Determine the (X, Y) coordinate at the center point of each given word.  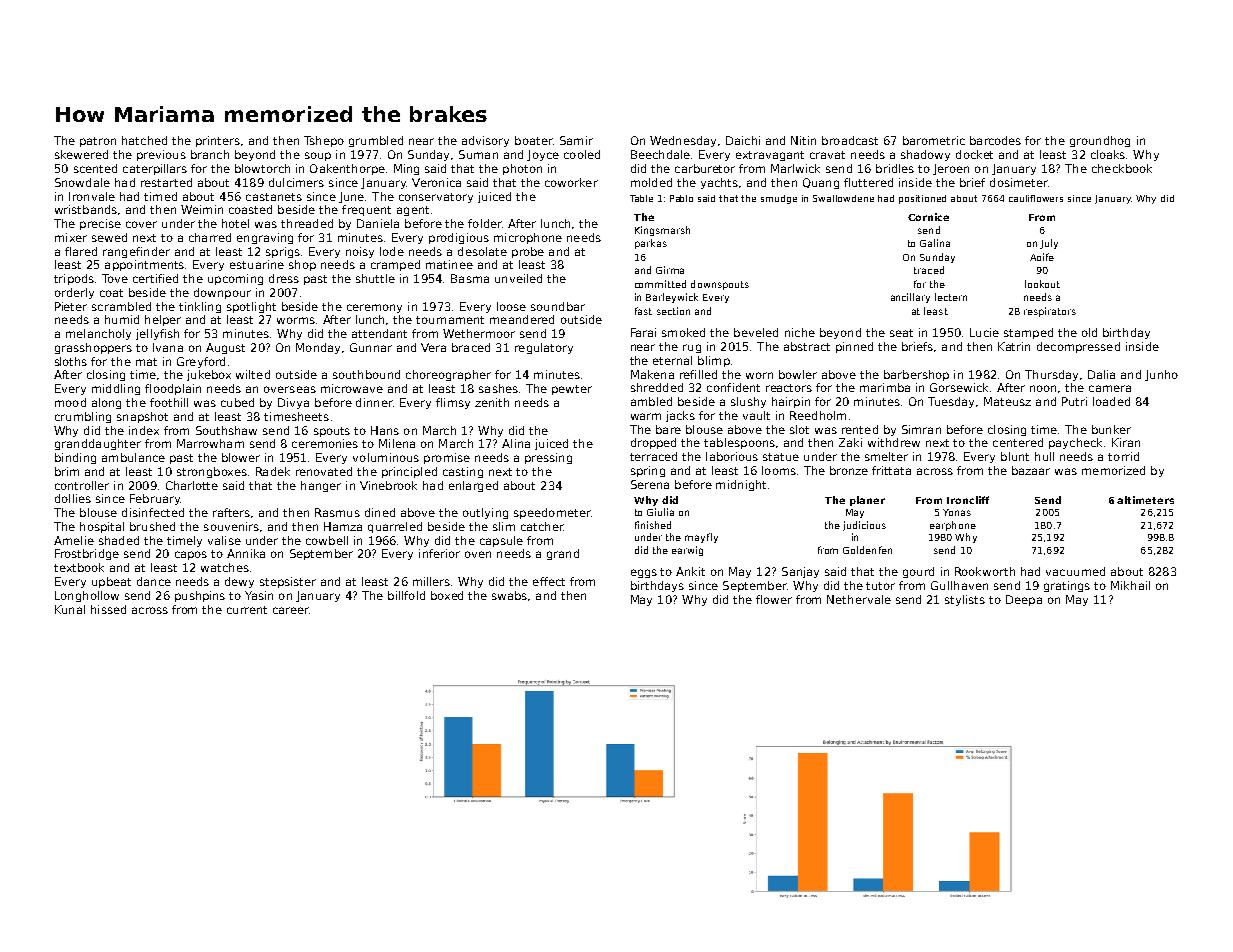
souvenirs (231, 526)
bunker (1111, 429)
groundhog (1100, 141)
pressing (548, 458)
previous (161, 155)
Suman (478, 154)
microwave (352, 388)
